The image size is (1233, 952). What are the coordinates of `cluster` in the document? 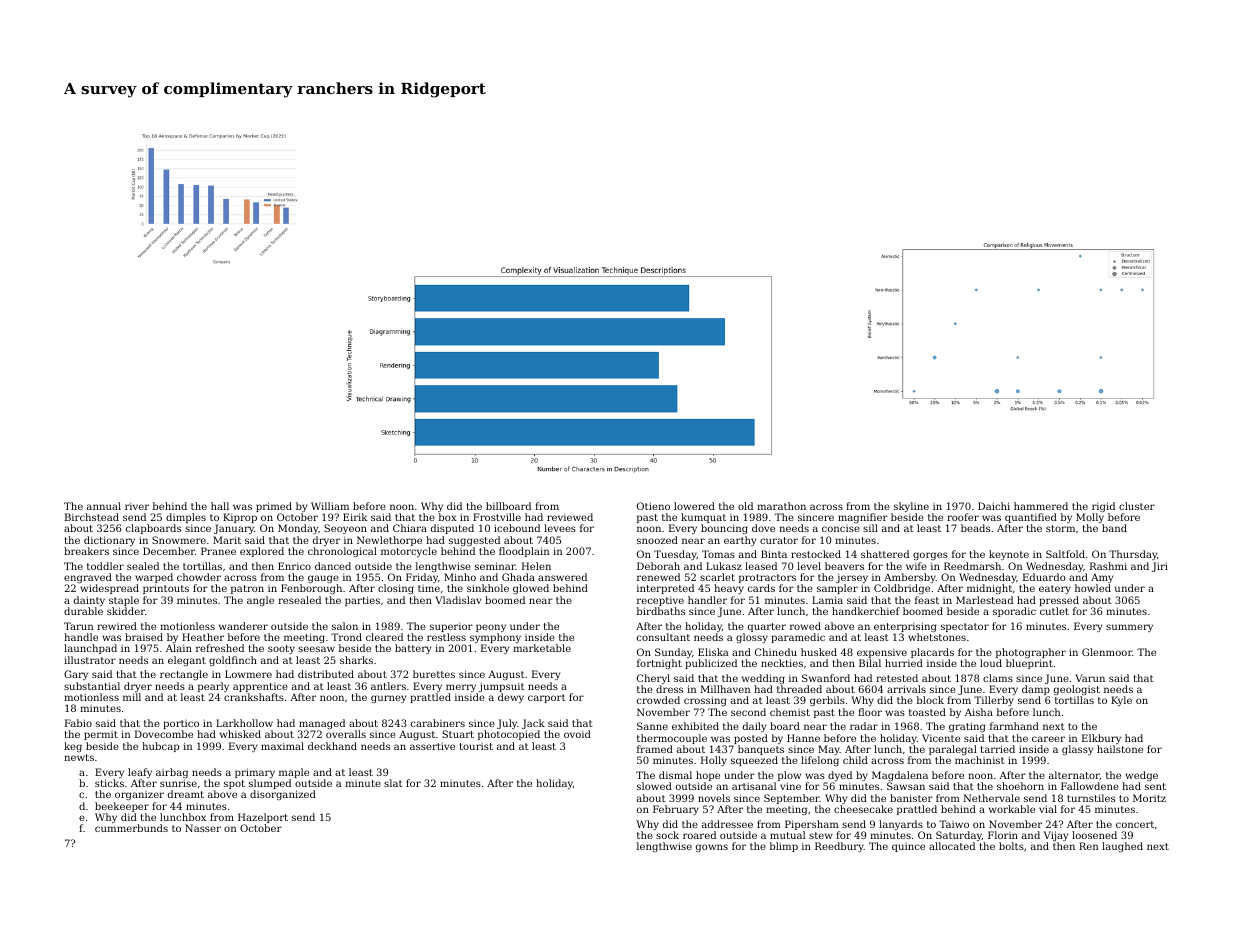 It's located at (1137, 506).
